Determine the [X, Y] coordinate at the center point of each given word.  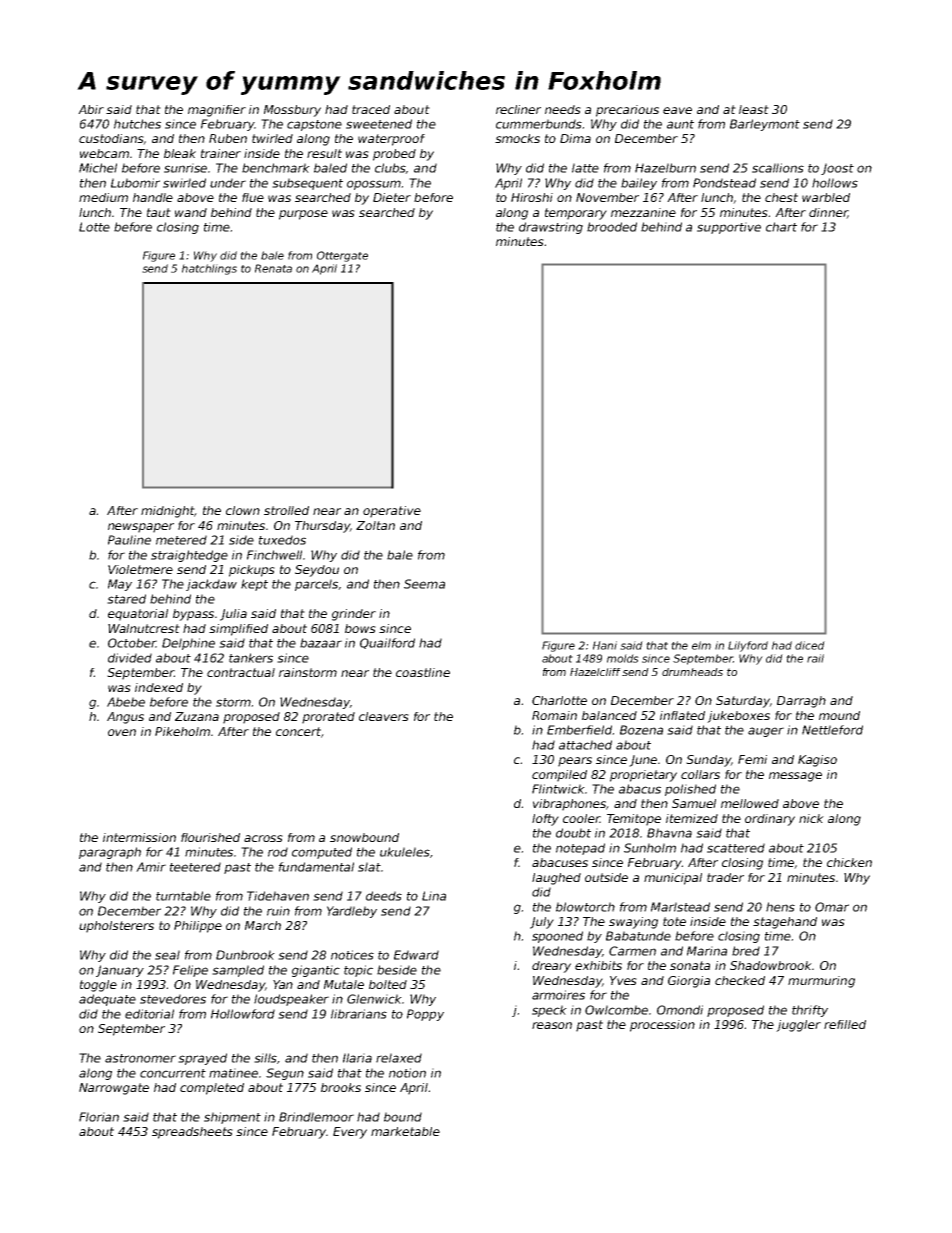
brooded [612, 227]
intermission [139, 837]
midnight [168, 512]
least [754, 109]
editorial [149, 1014]
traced [371, 109]
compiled [559, 776]
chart [781, 227]
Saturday [743, 702]
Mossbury [292, 111]
